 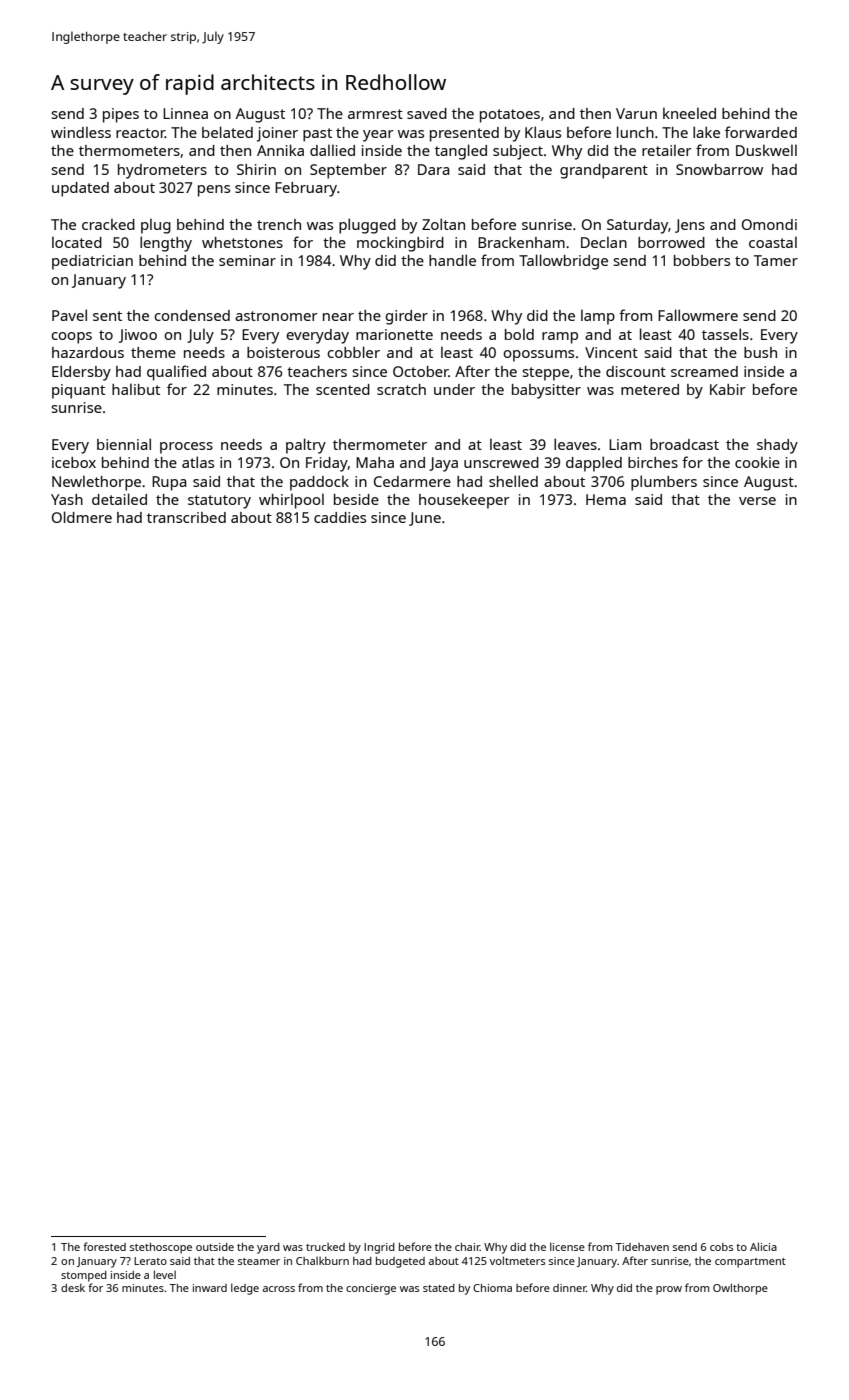 What do you see at coordinates (421, 371) in the document?
I see `October` at bounding box center [421, 371].
